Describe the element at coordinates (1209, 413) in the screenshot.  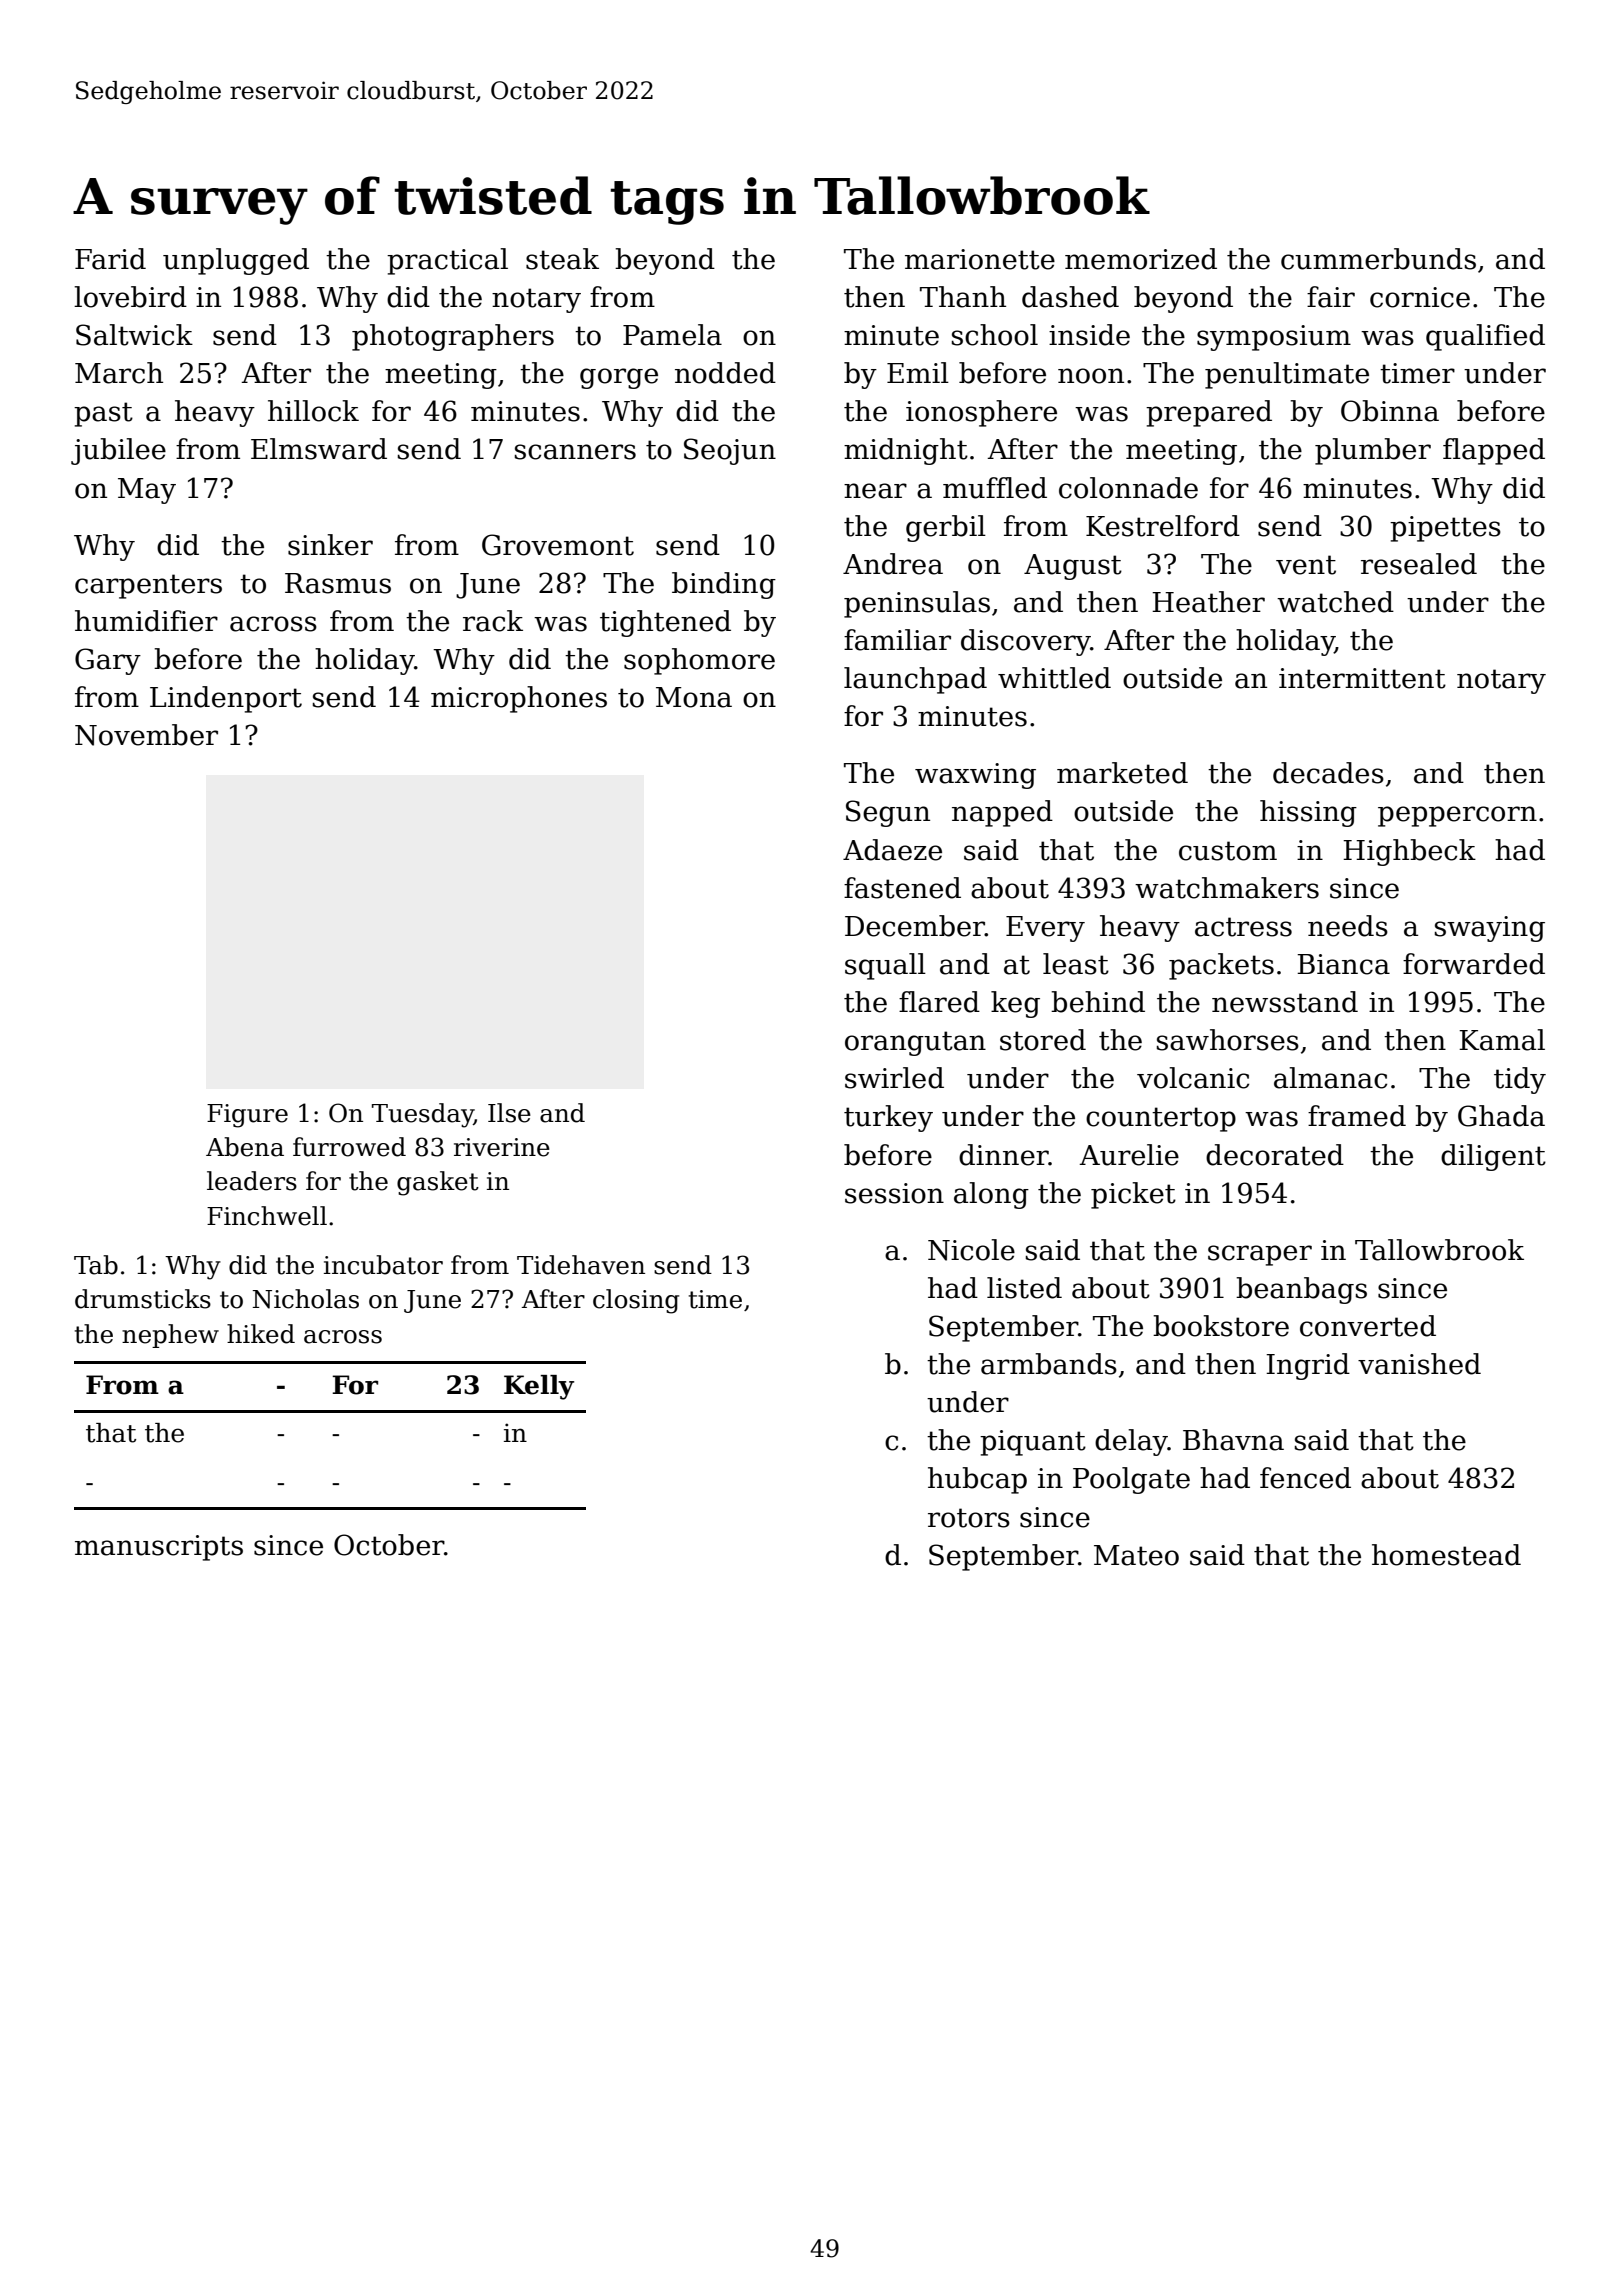
I see `prepared` at that location.
